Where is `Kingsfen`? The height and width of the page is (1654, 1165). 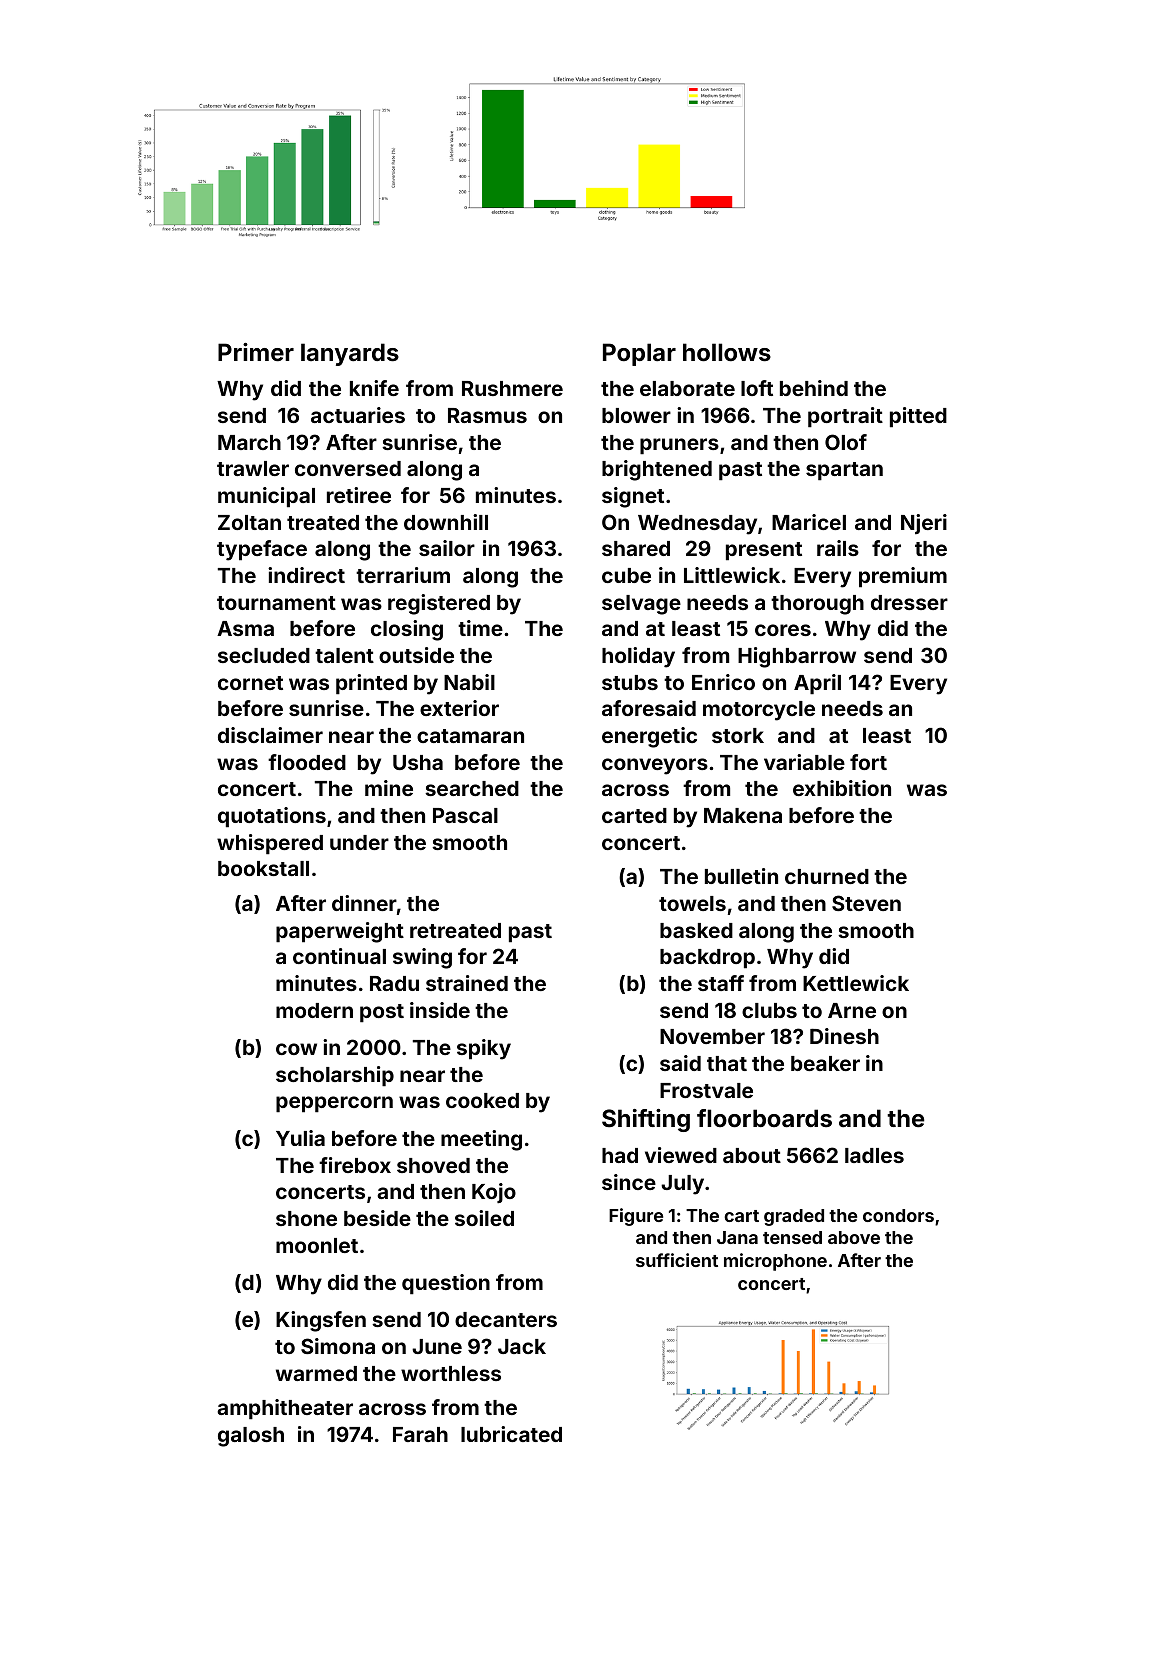
Kingsfen is located at coordinates (321, 1321).
